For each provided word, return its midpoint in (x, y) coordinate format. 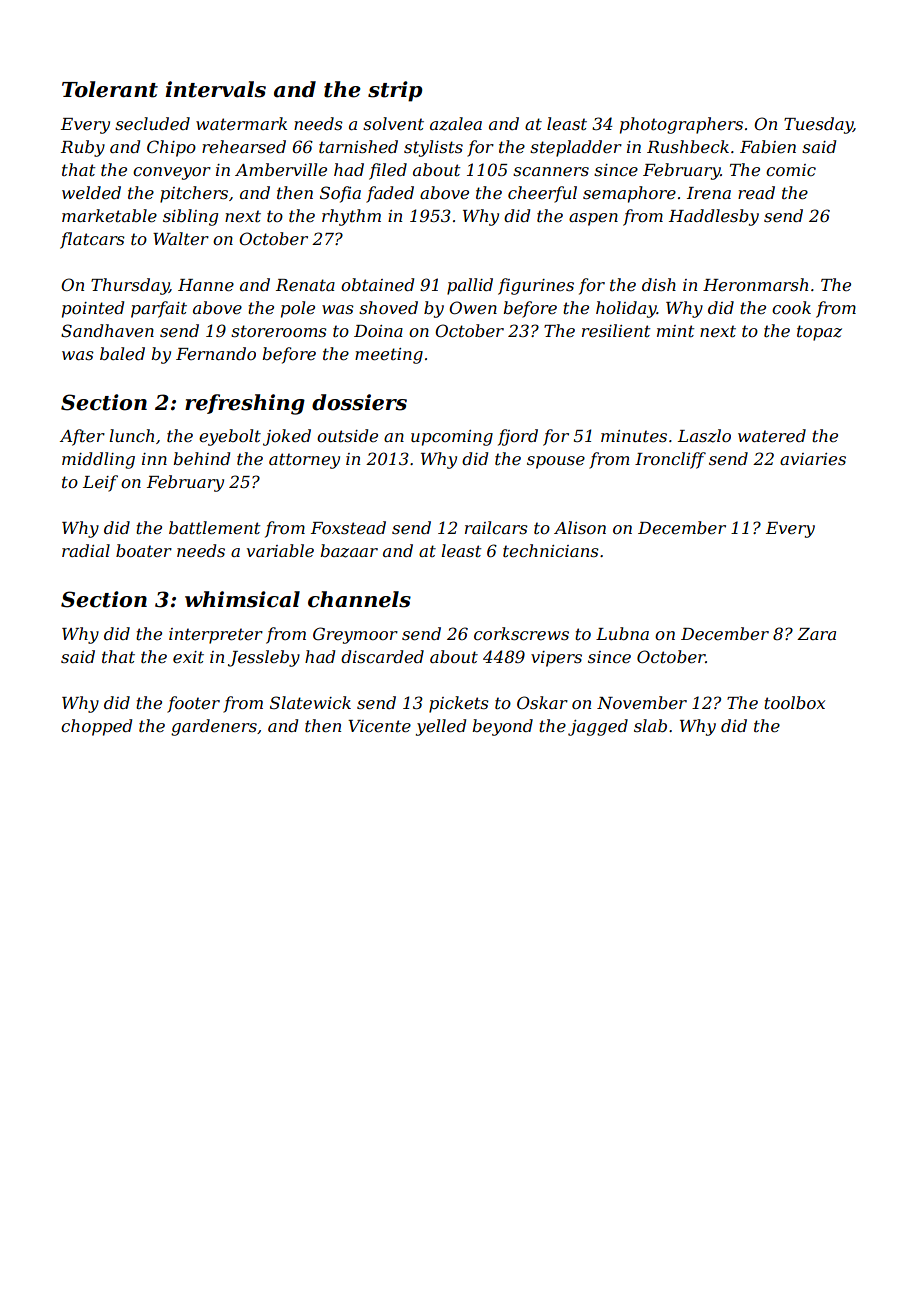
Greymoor (355, 635)
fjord (518, 437)
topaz (819, 333)
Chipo (171, 148)
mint (675, 331)
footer (193, 704)
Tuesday (818, 125)
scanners (551, 171)
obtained (377, 284)
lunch (131, 435)
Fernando (216, 353)
